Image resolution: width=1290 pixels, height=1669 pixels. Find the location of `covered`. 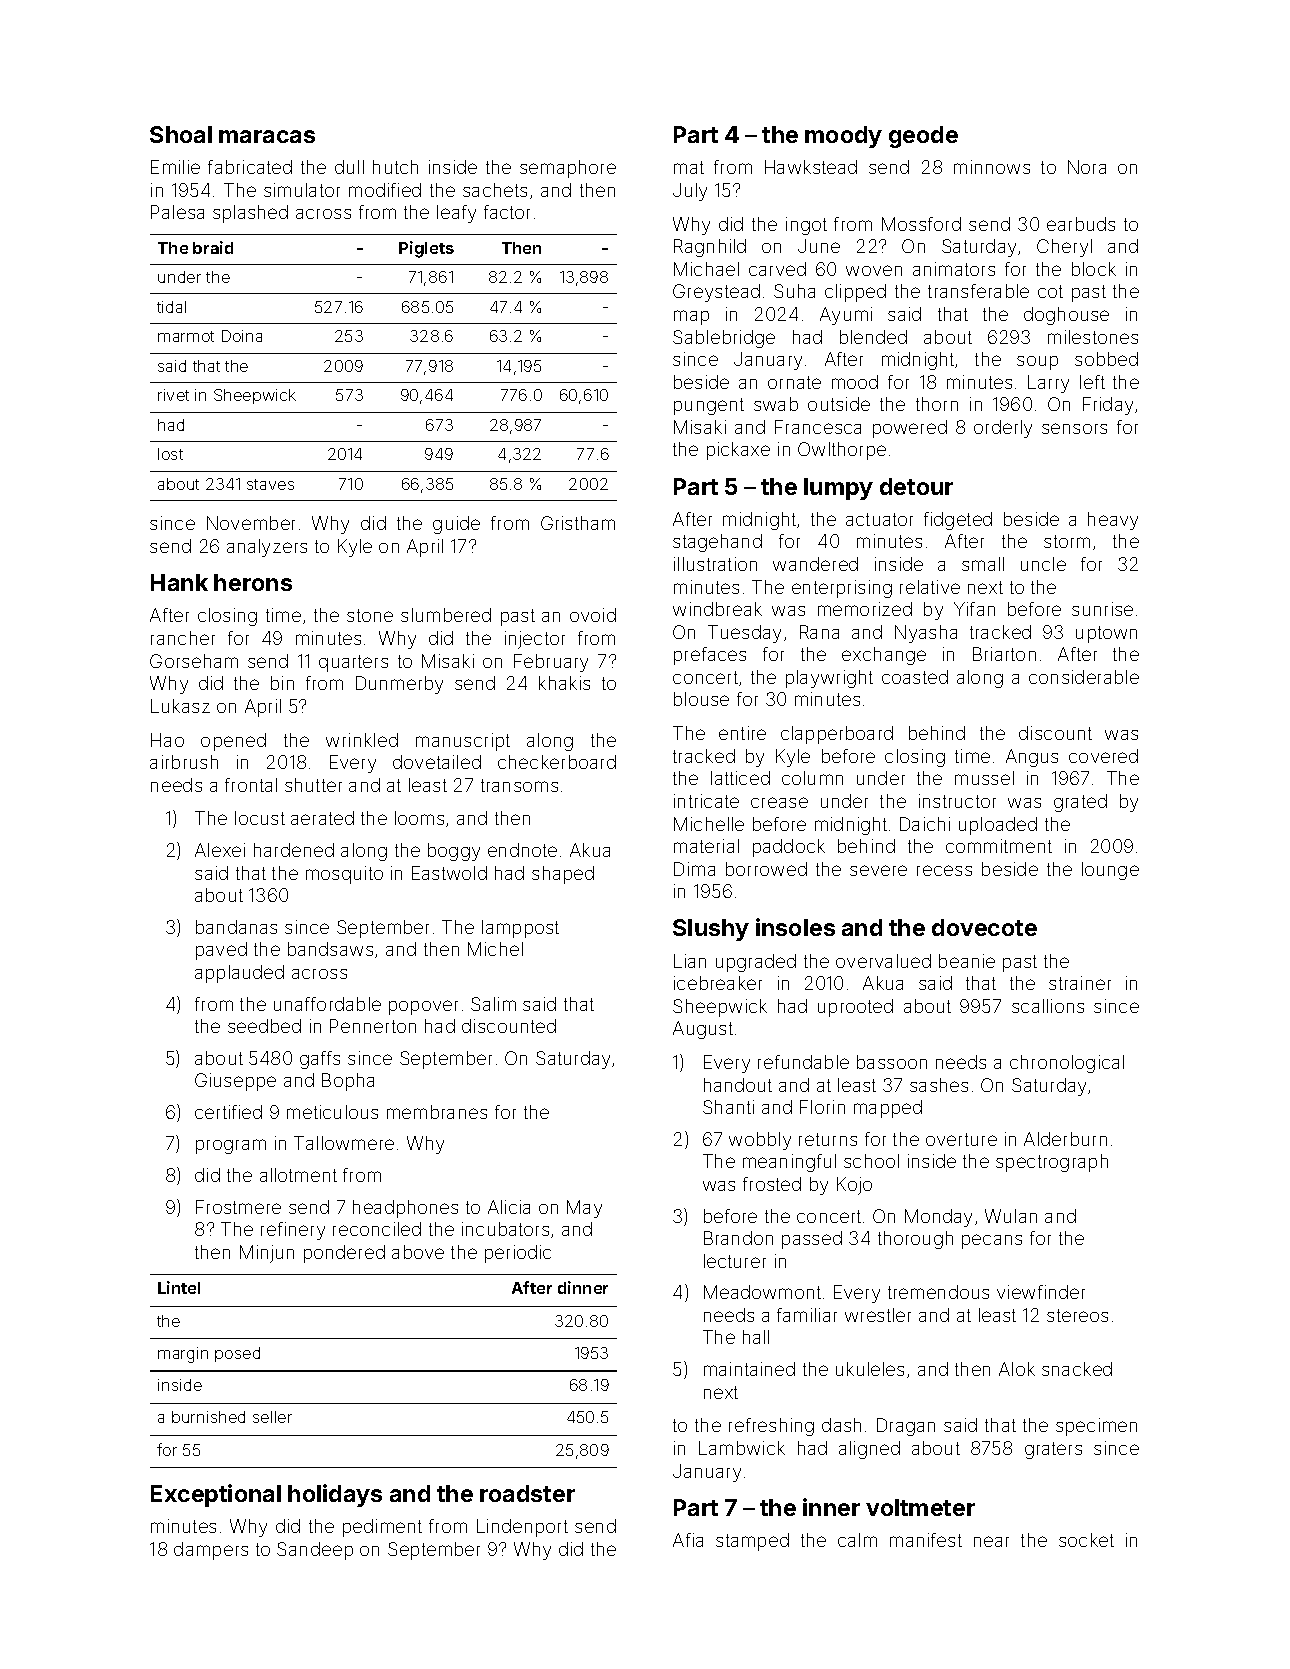

covered is located at coordinates (1103, 756).
